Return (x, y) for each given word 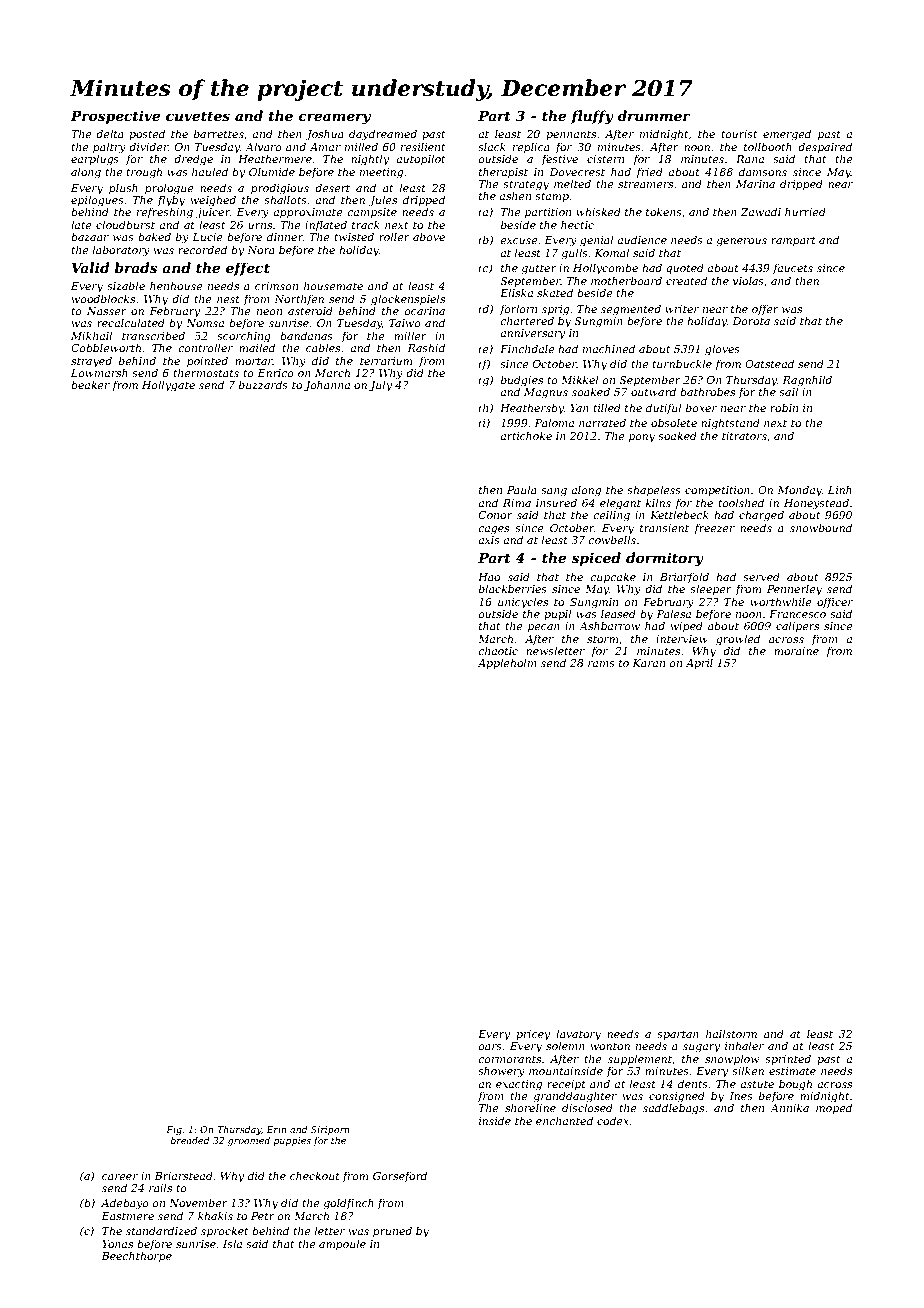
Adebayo (125, 1204)
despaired (825, 147)
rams (601, 664)
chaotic (498, 650)
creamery (334, 118)
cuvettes (198, 116)
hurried (805, 211)
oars (490, 1047)
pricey (533, 1035)
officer (835, 602)
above (429, 236)
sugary (701, 1048)
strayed (91, 362)
